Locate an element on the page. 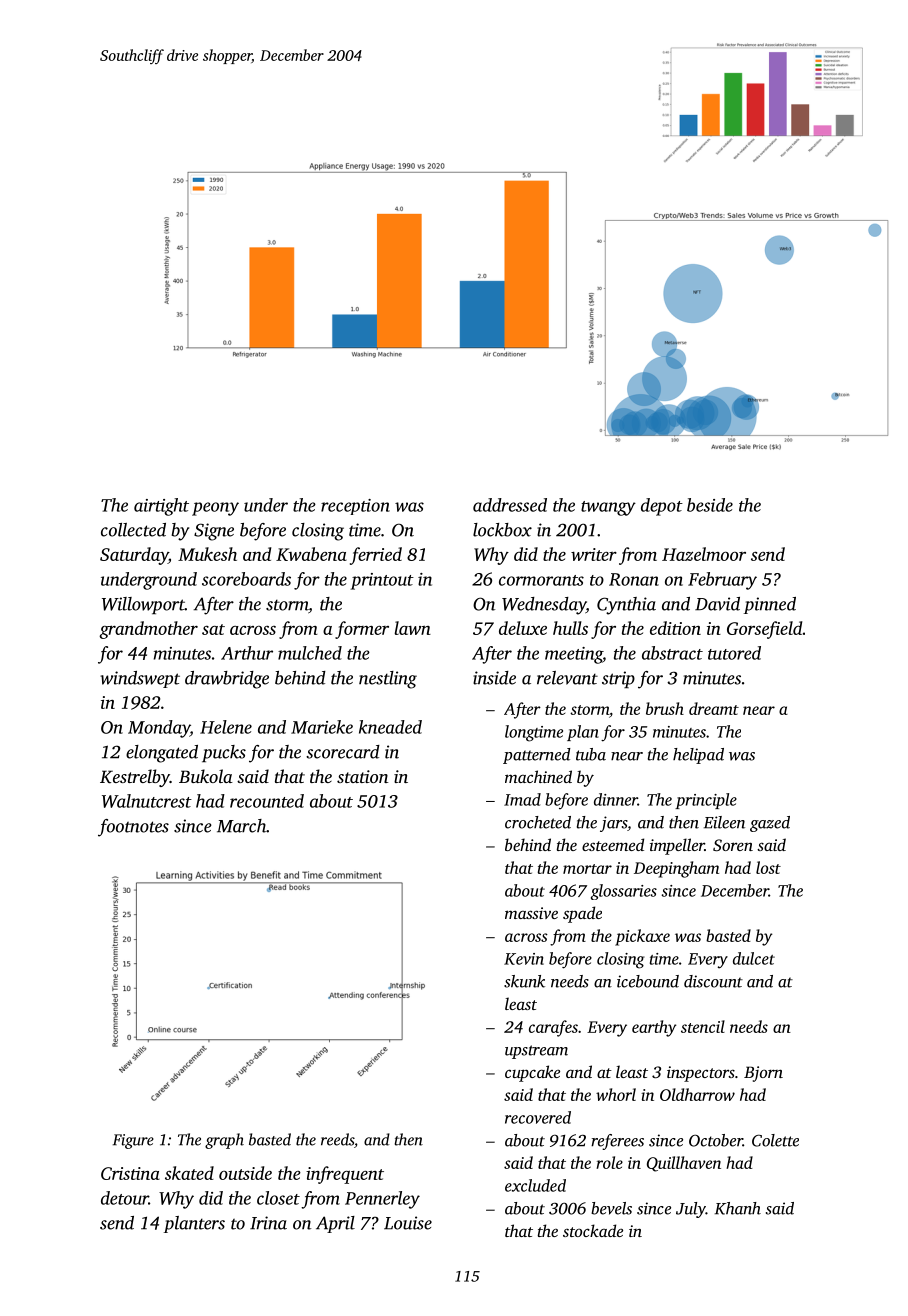  Figure is located at coordinates (133, 1141).
